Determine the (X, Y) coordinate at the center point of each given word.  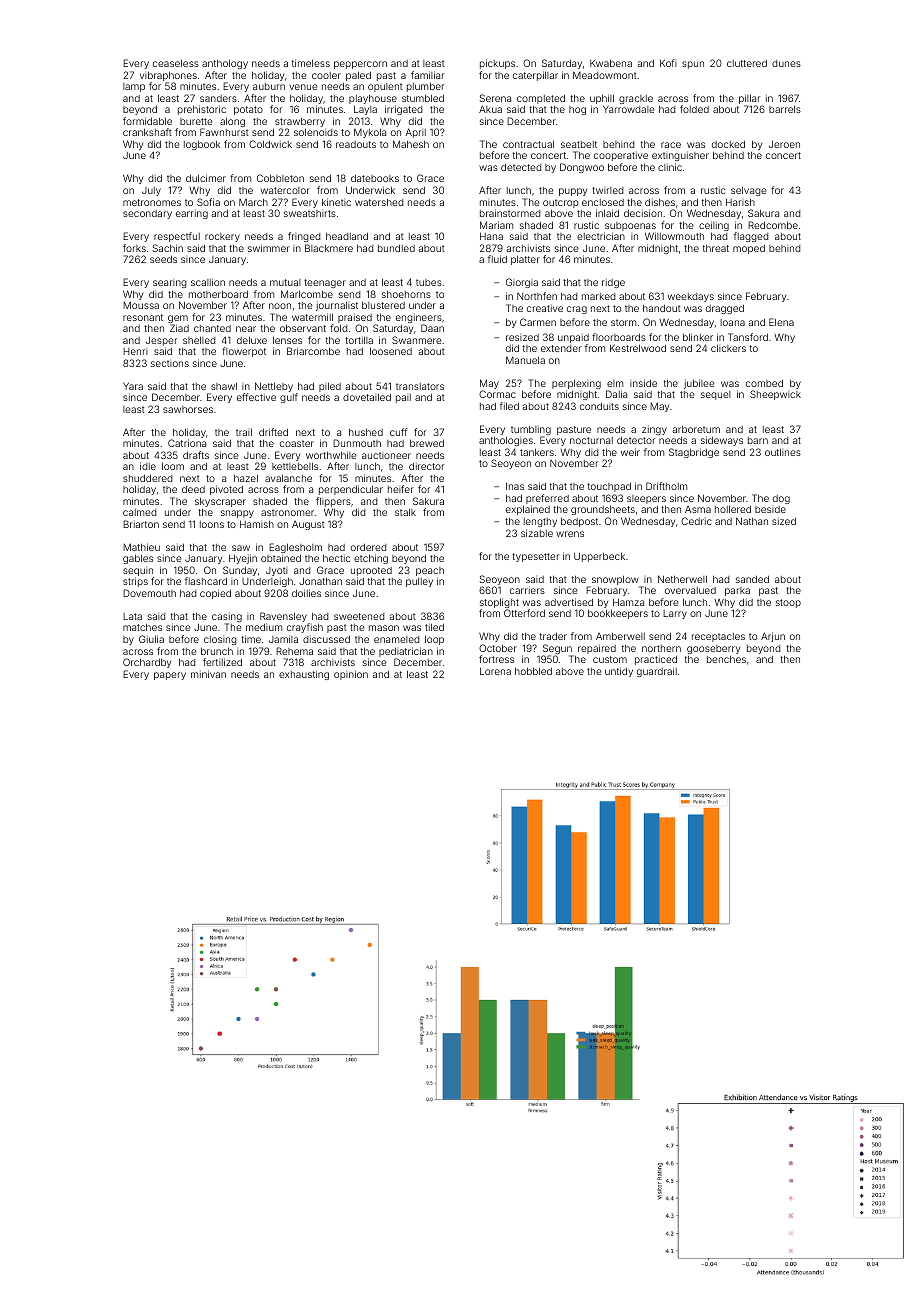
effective (256, 397)
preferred (547, 500)
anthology (225, 64)
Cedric (696, 521)
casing (227, 618)
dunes (786, 63)
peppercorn (360, 65)
